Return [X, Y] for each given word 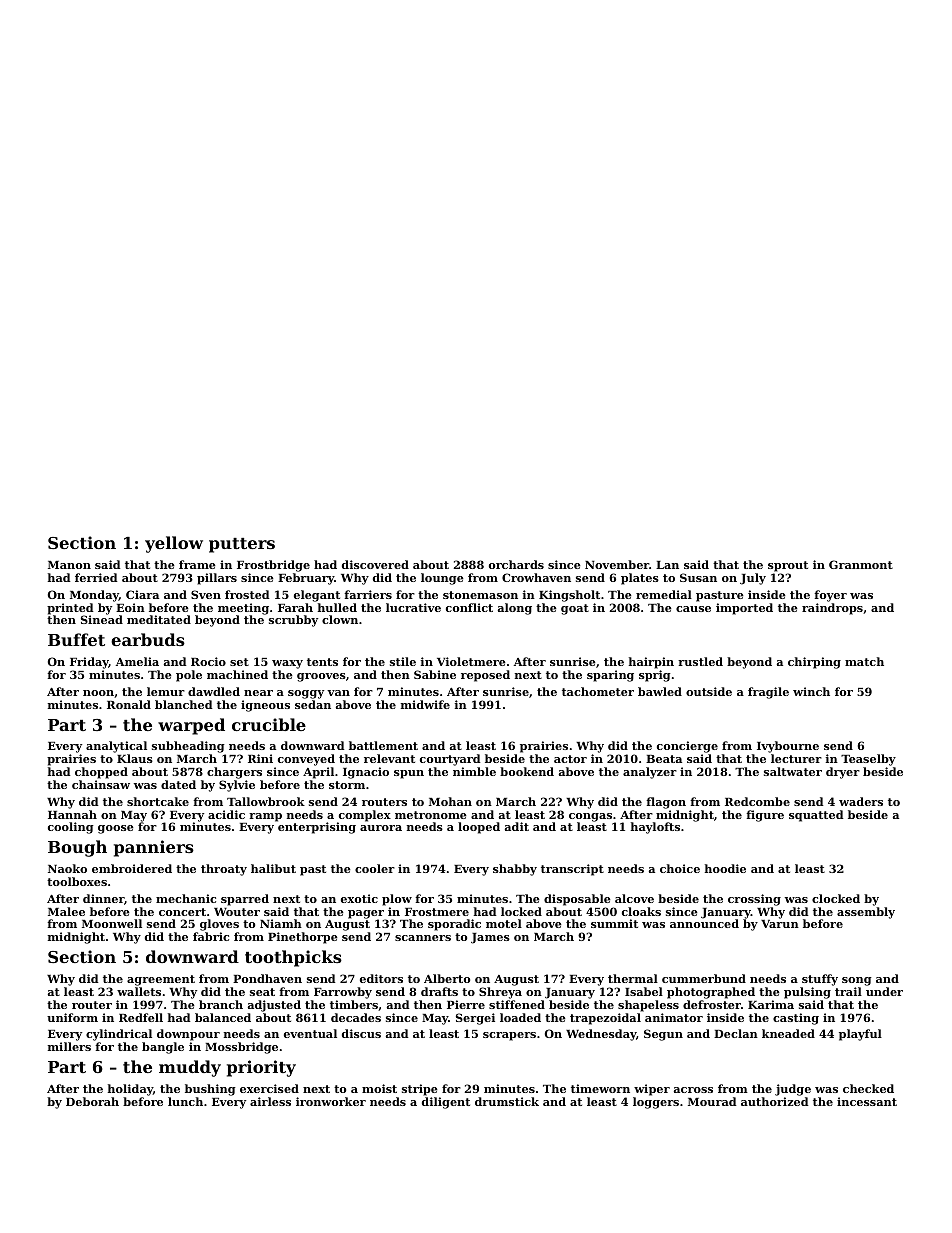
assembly [866, 913]
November [617, 564]
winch [811, 691]
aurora [381, 828]
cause [693, 609]
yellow [174, 544]
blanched [184, 704]
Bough [77, 848]
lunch [185, 1101]
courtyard [450, 760]
